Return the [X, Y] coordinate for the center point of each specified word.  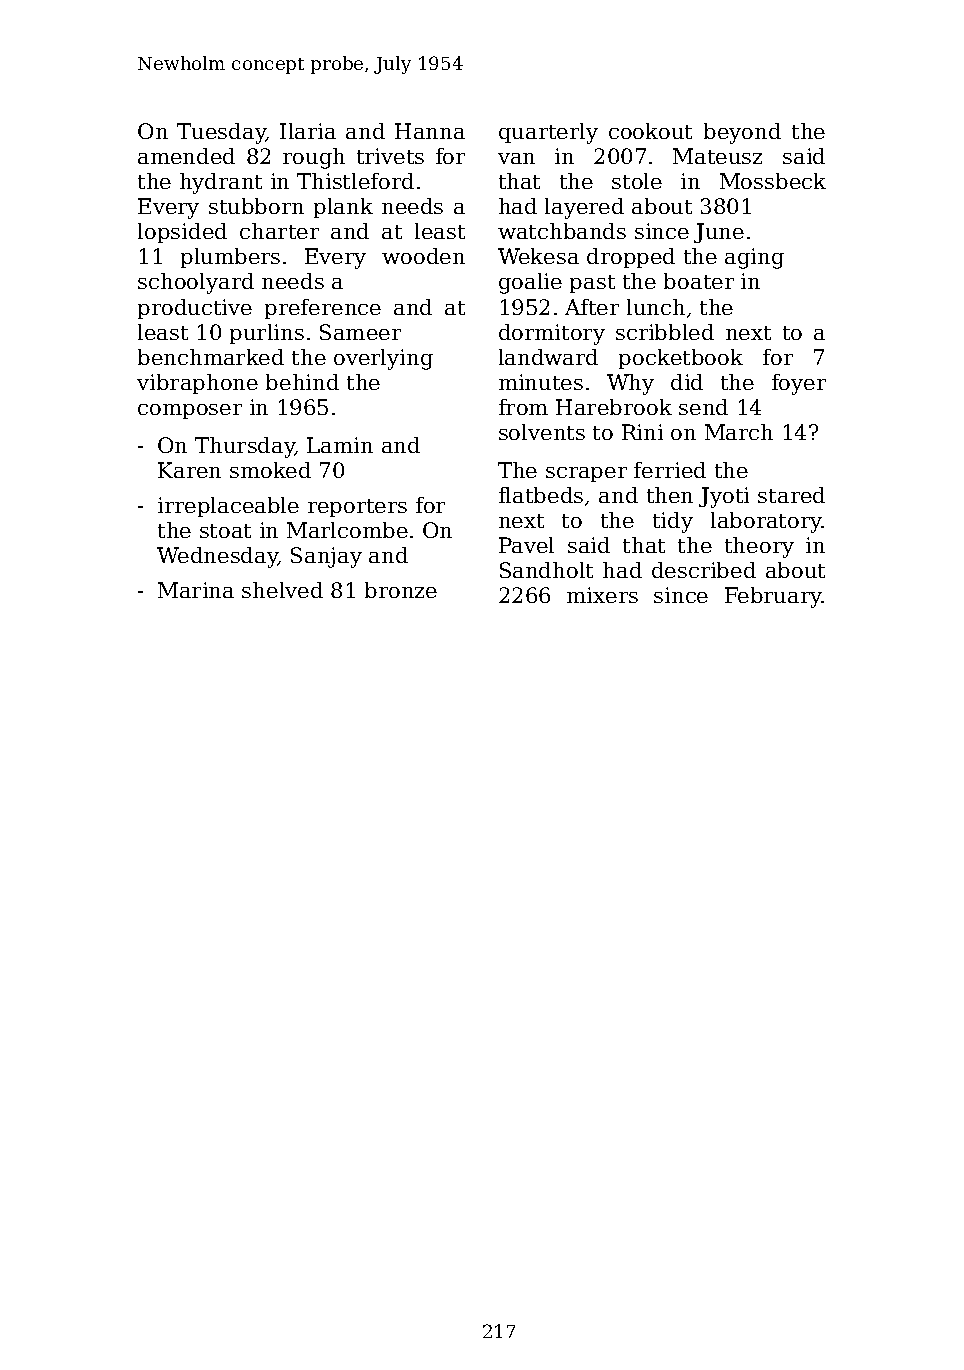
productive [195, 309]
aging [754, 258]
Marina [196, 590]
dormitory [552, 334]
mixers [602, 595]
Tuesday [221, 133]
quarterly [548, 133]
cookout [650, 131]
